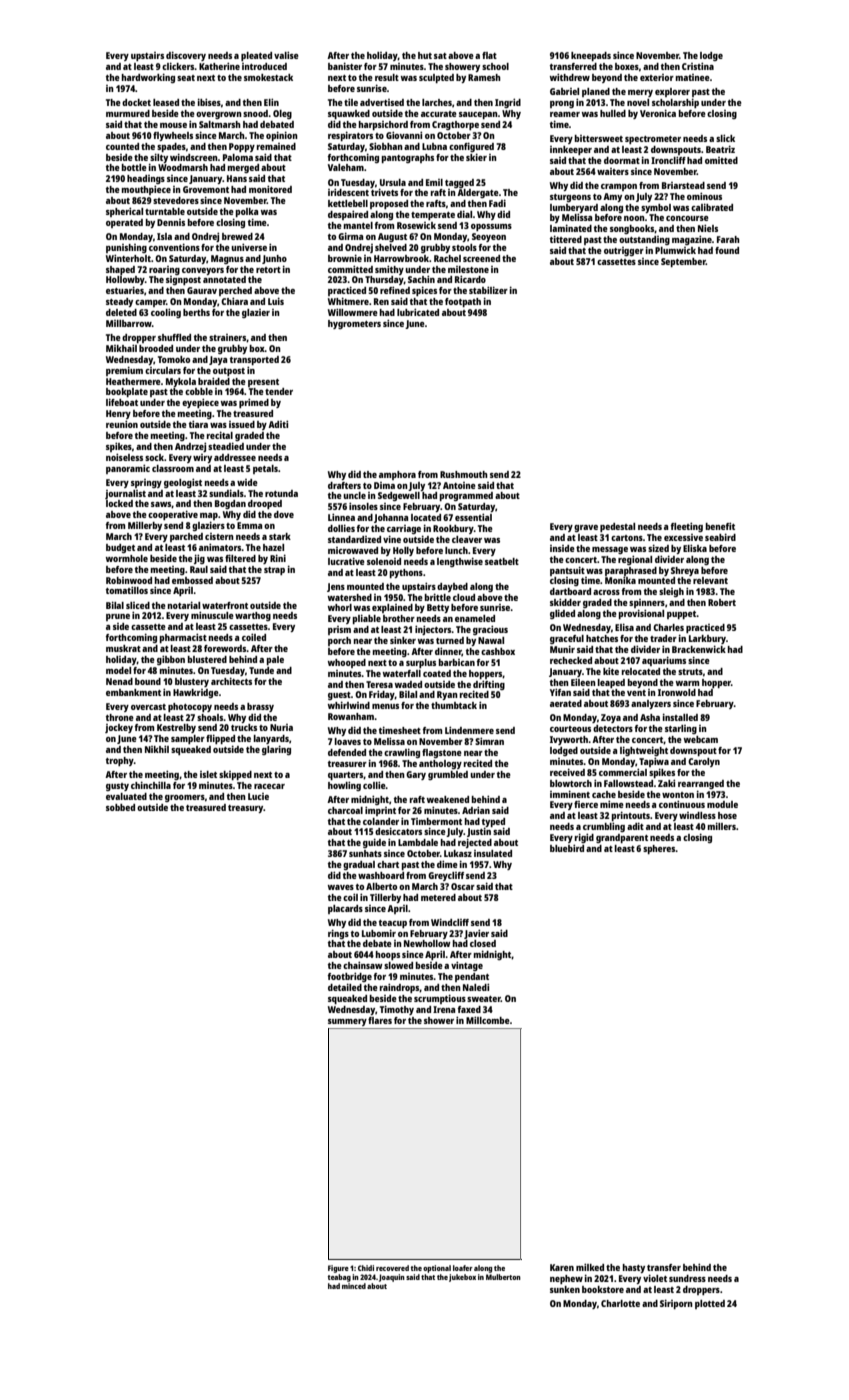  Describe the element at coordinates (198, 424) in the page. I see `tiara` at that location.
